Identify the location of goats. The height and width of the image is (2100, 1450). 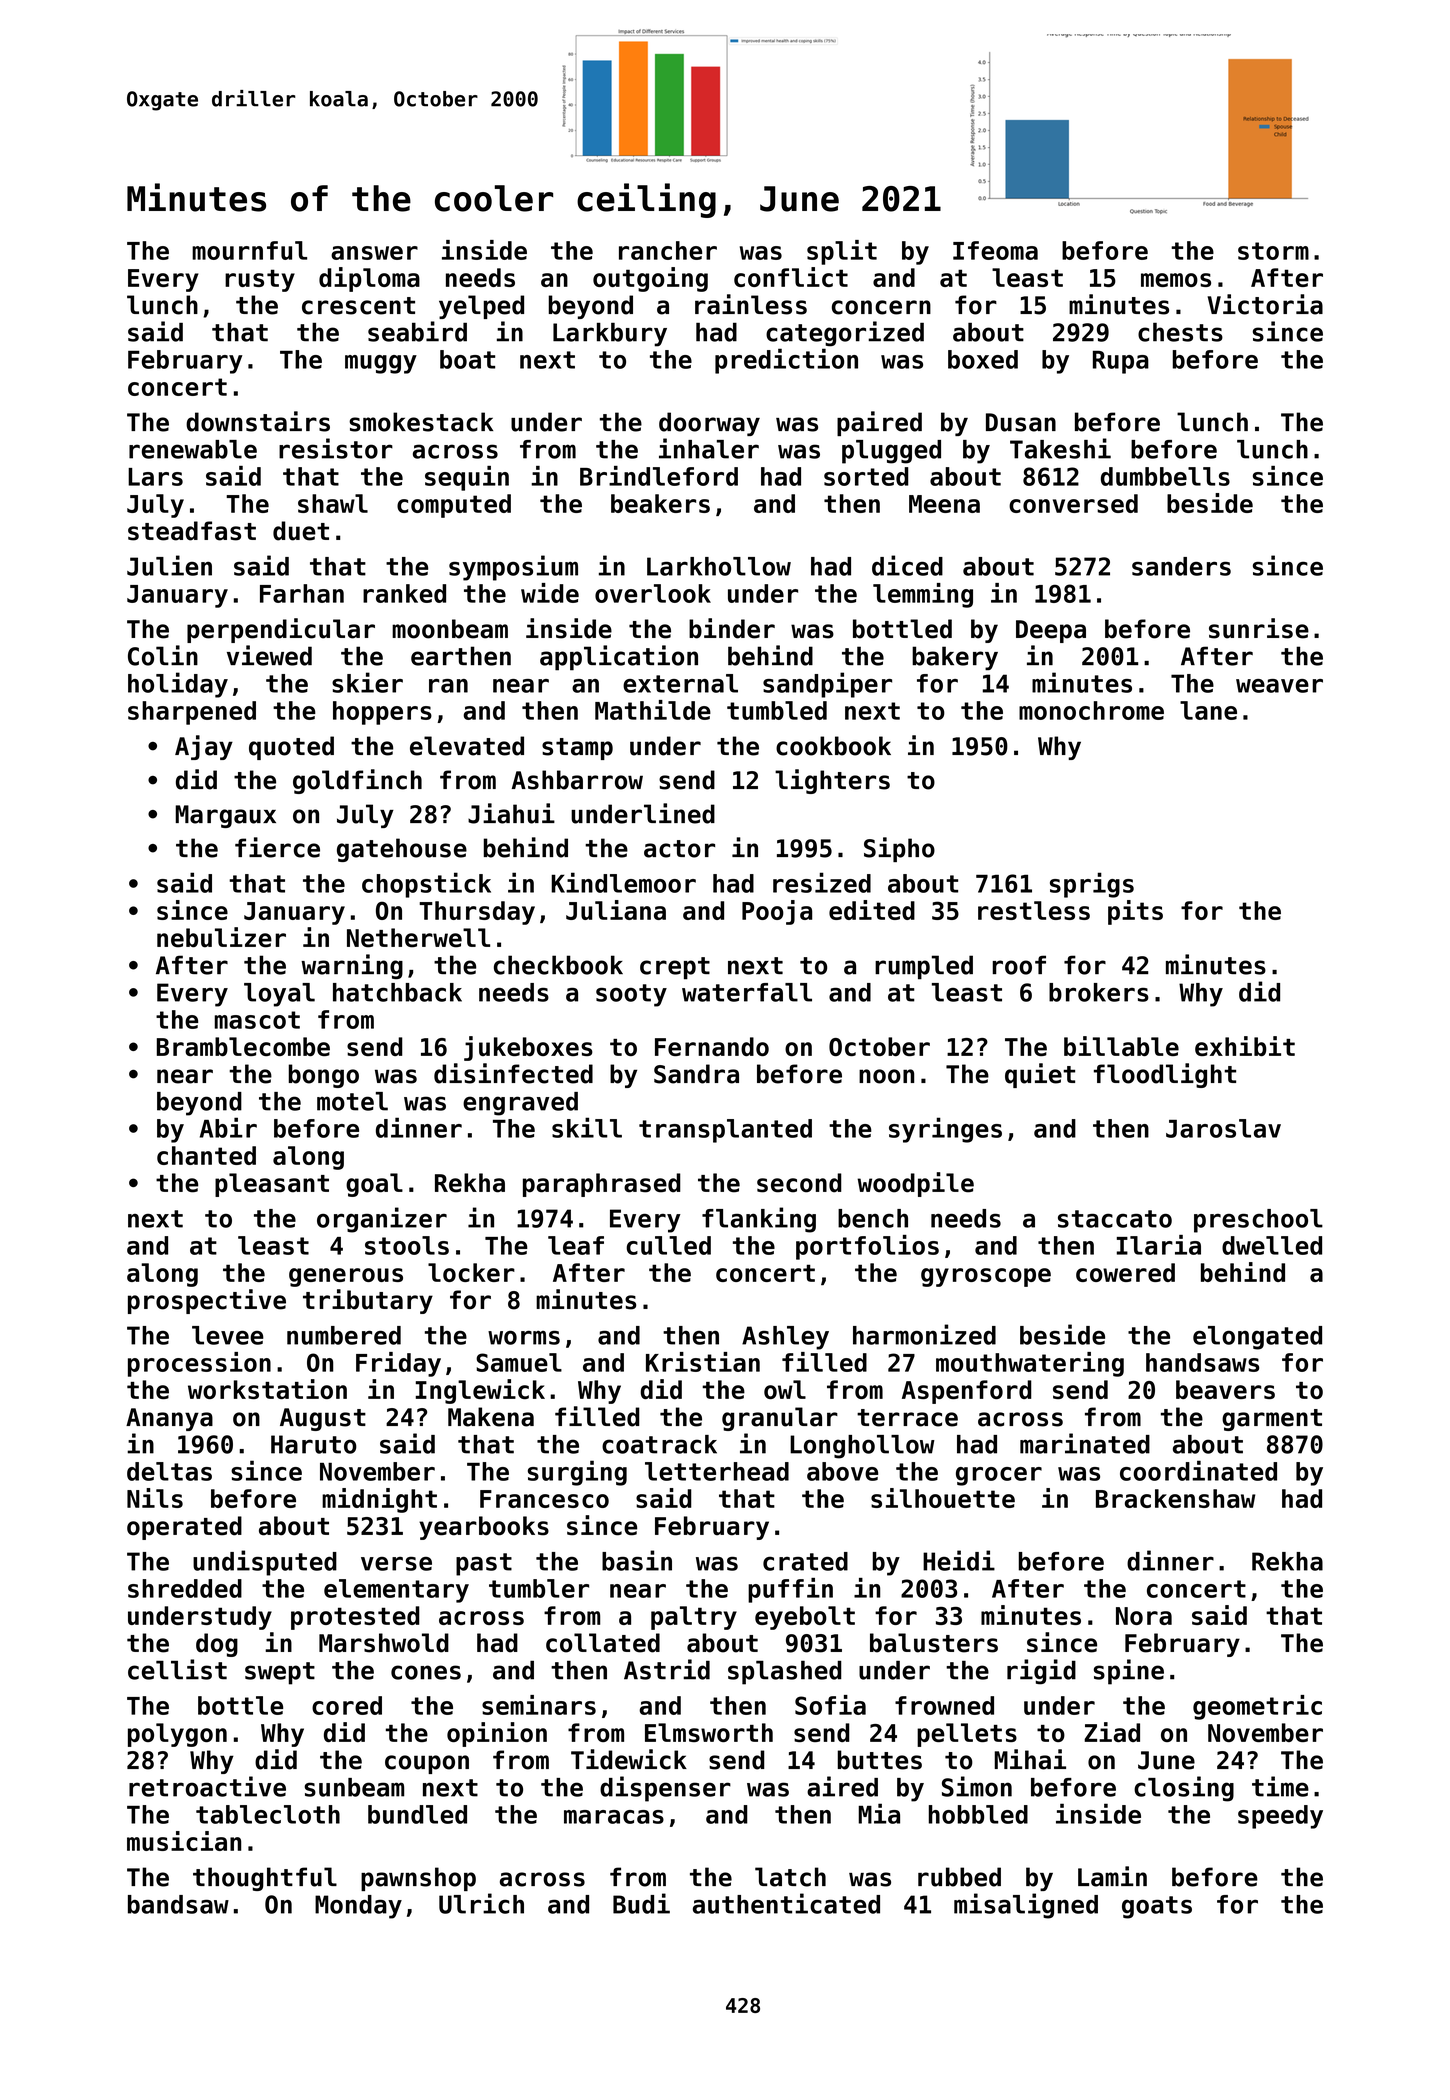
(1157, 1907).
